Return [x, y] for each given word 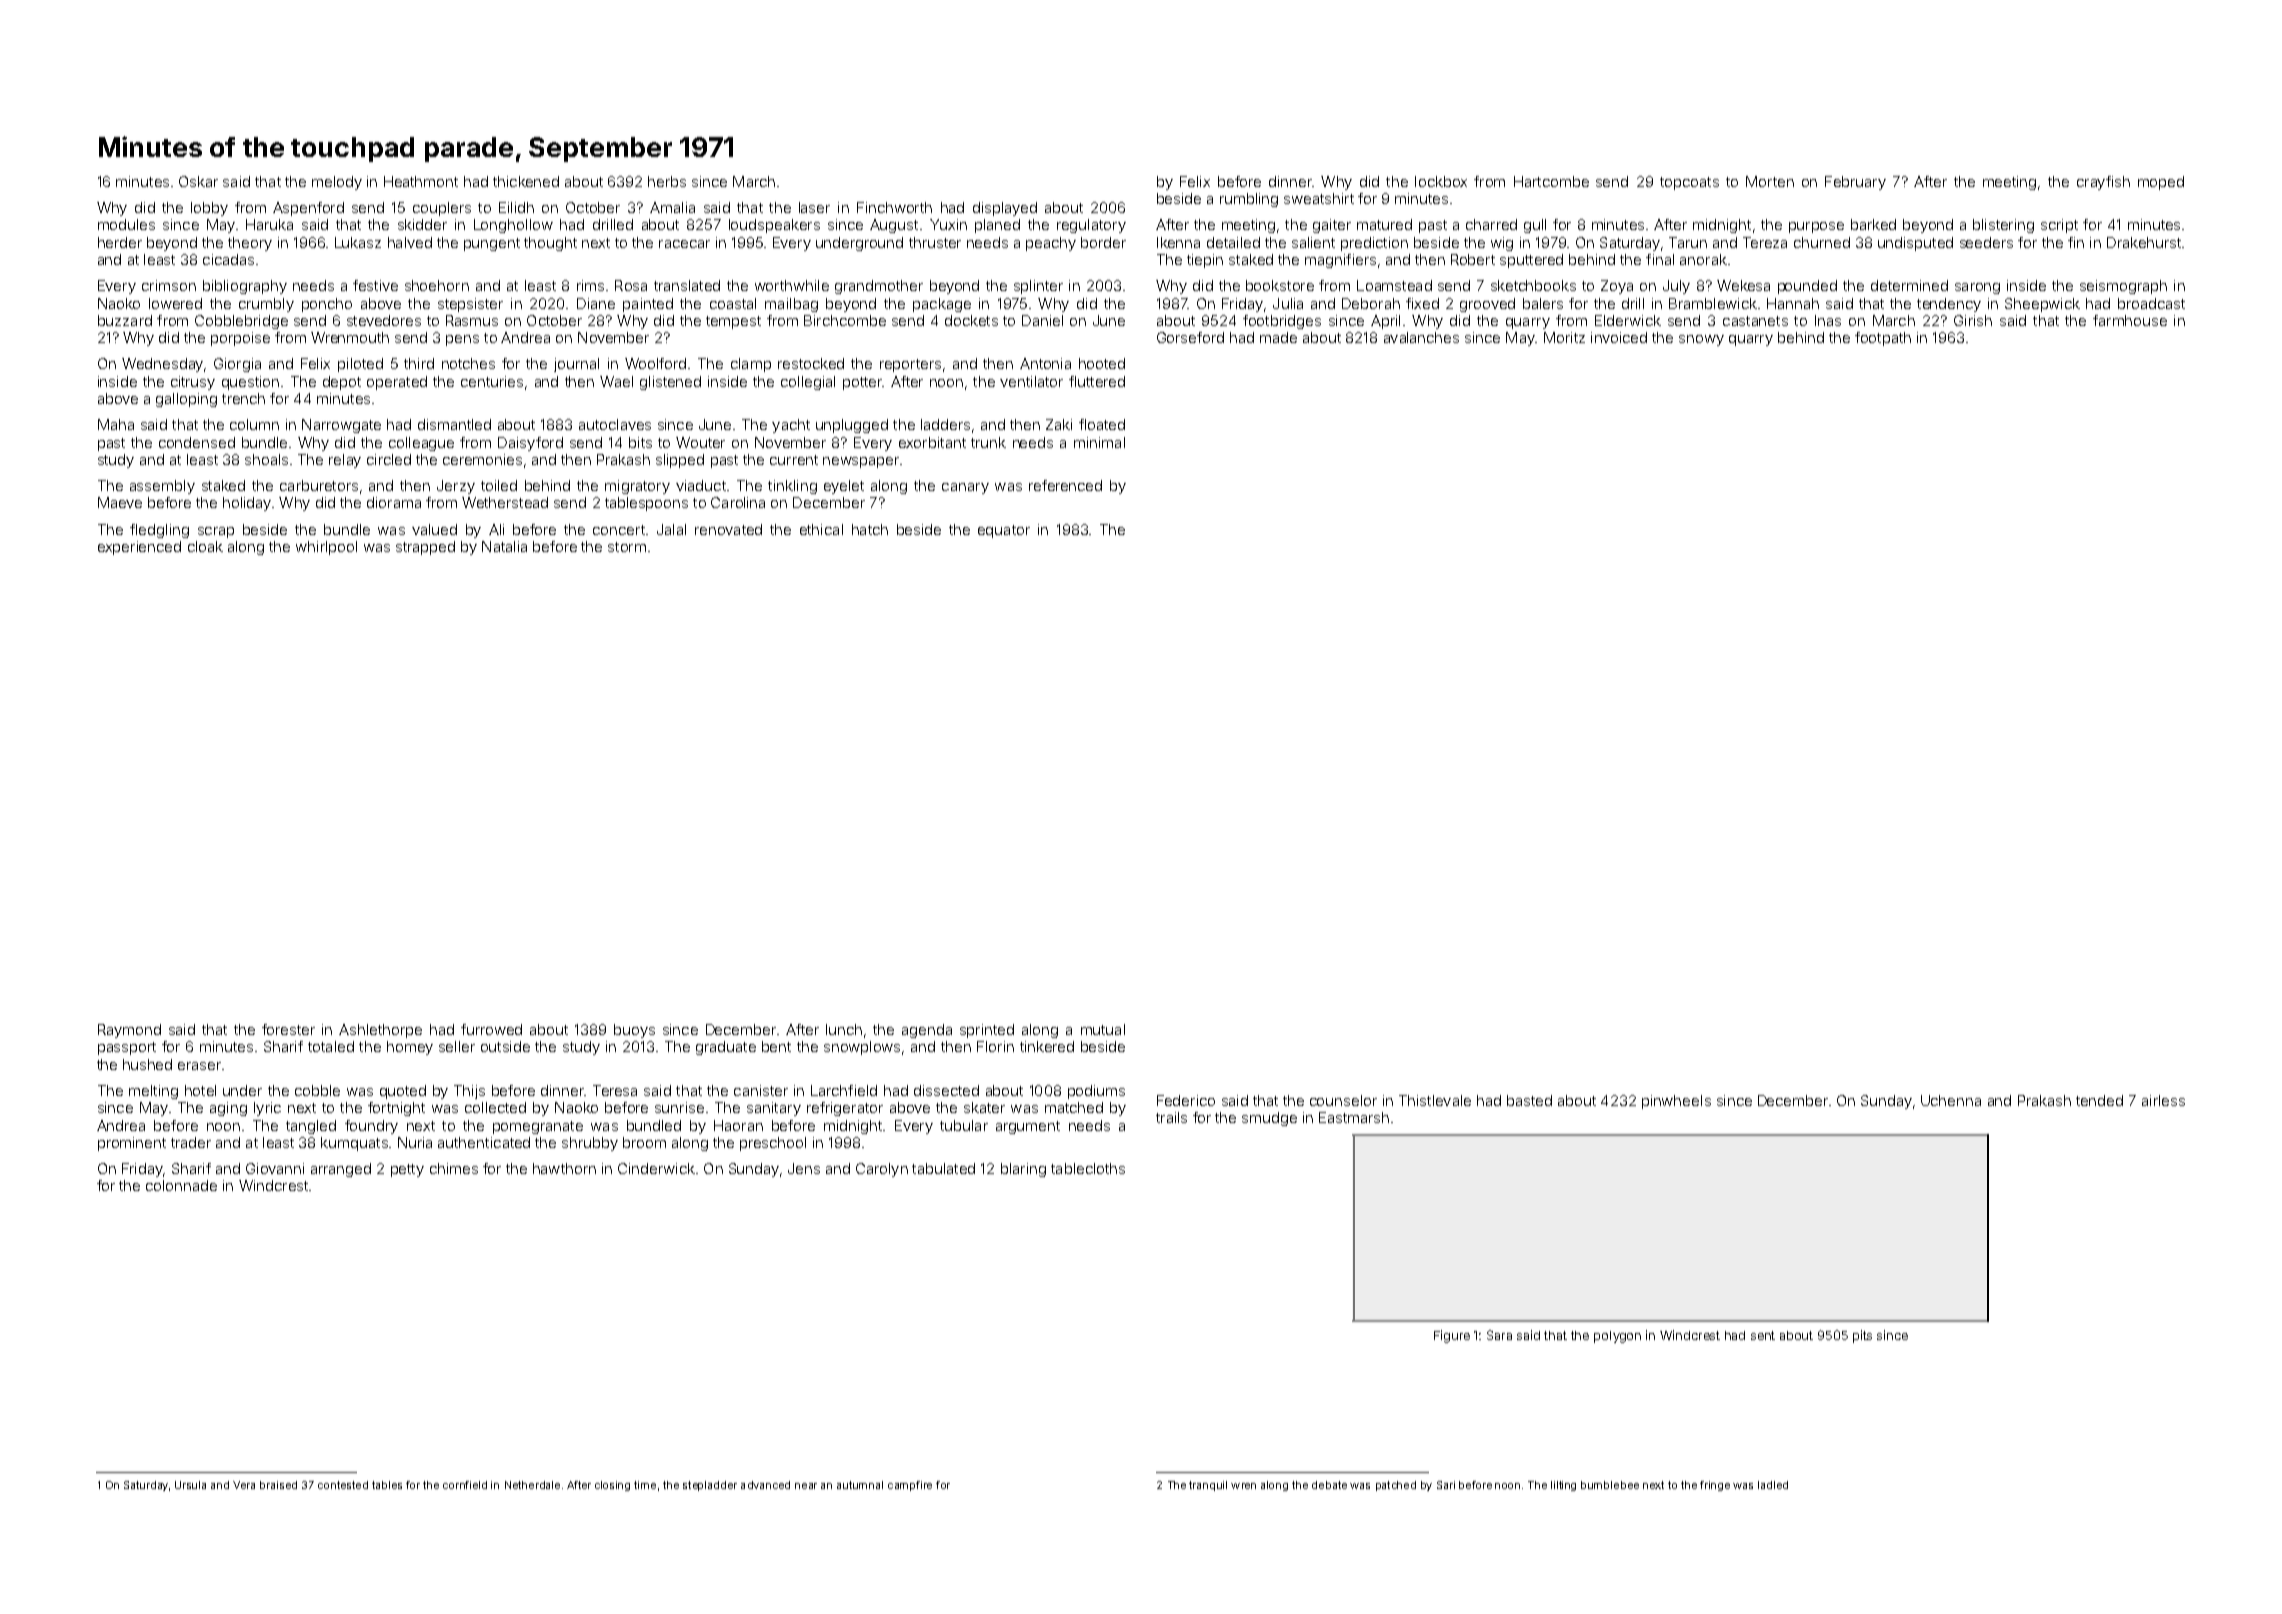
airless [2163, 1100]
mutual [1103, 1029]
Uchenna [1951, 1100]
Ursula [190, 1485]
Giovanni [275, 1168]
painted [648, 305]
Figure [1452, 1336]
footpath [1883, 339]
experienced [139, 548]
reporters [910, 365]
